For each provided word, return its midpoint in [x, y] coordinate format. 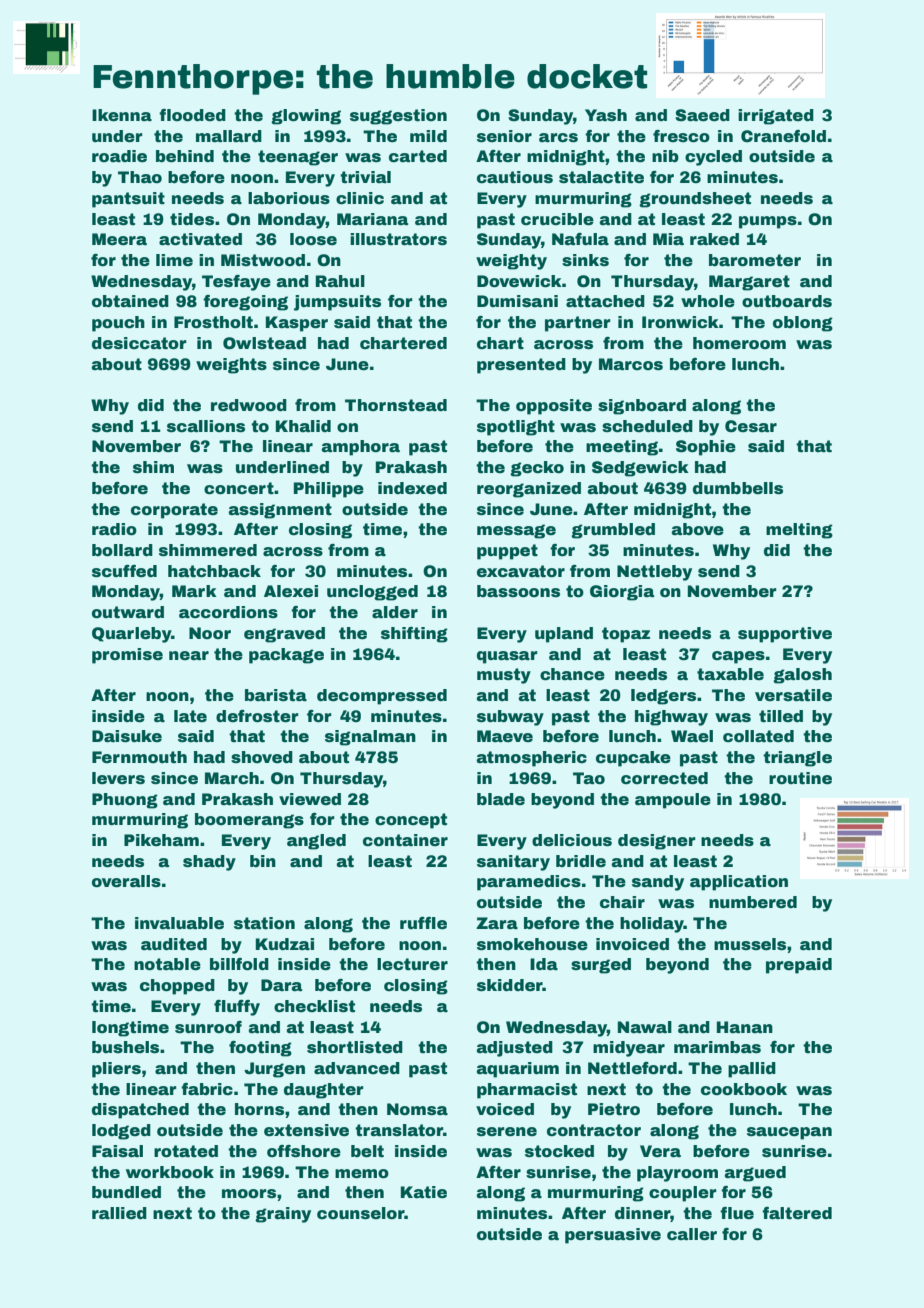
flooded [192, 115]
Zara [497, 923]
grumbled [613, 531]
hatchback [214, 571]
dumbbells [738, 488]
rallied [119, 1213]
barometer [755, 260]
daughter [324, 1091]
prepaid [799, 966]
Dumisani [517, 301]
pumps [768, 222]
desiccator [139, 343]
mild [428, 136]
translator [399, 1130]
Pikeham [161, 840]
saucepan [789, 1133]
